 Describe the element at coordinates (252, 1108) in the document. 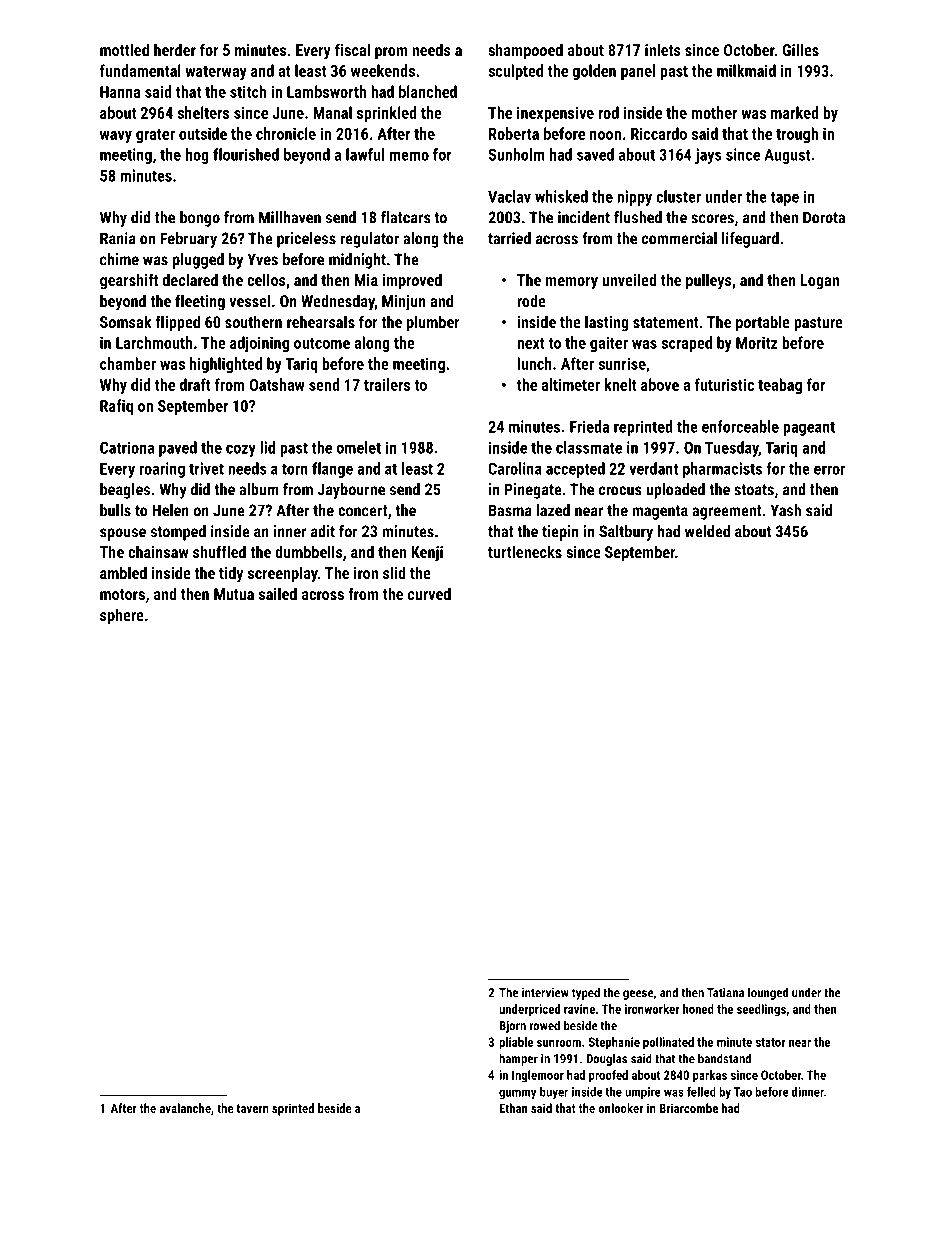

I see `tavern` at that location.
